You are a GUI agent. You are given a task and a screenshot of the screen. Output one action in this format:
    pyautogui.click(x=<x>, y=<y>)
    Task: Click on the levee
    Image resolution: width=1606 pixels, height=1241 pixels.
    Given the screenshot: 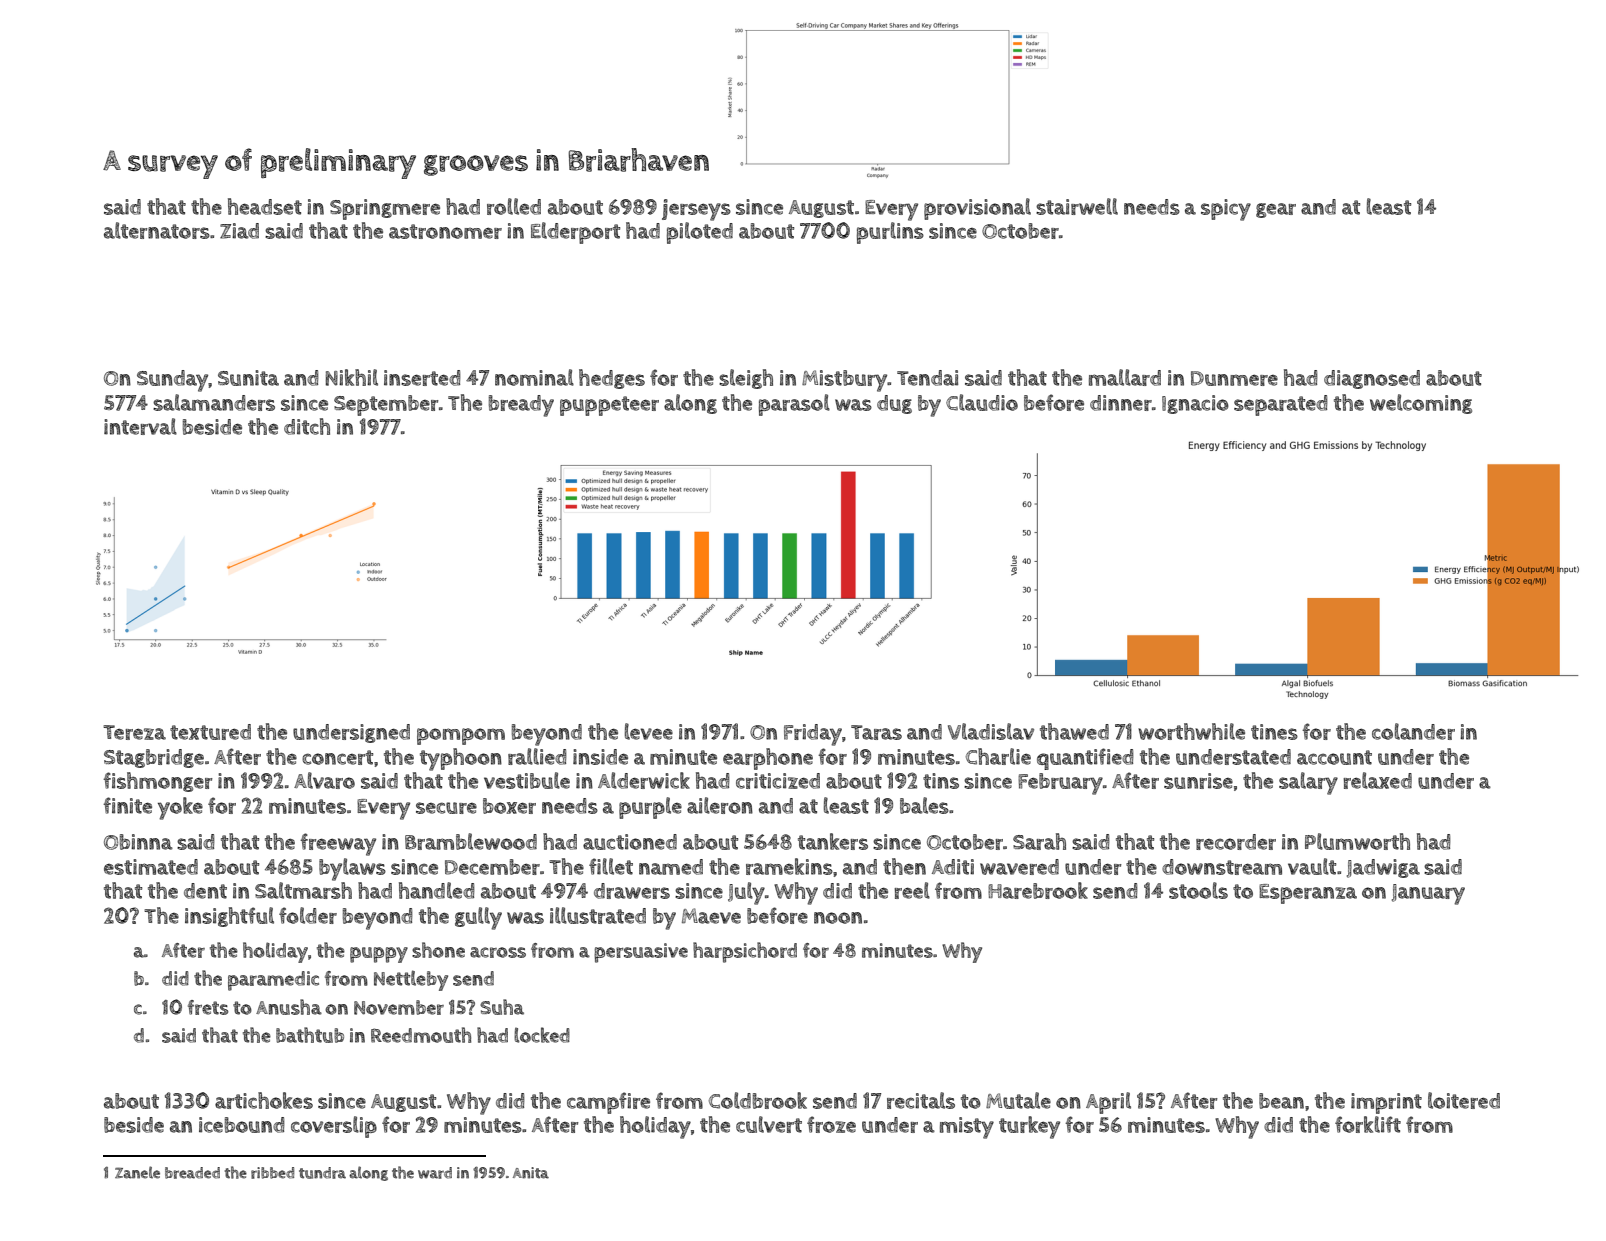 What is the action you would take?
    pyautogui.click(x=649, y=731)
